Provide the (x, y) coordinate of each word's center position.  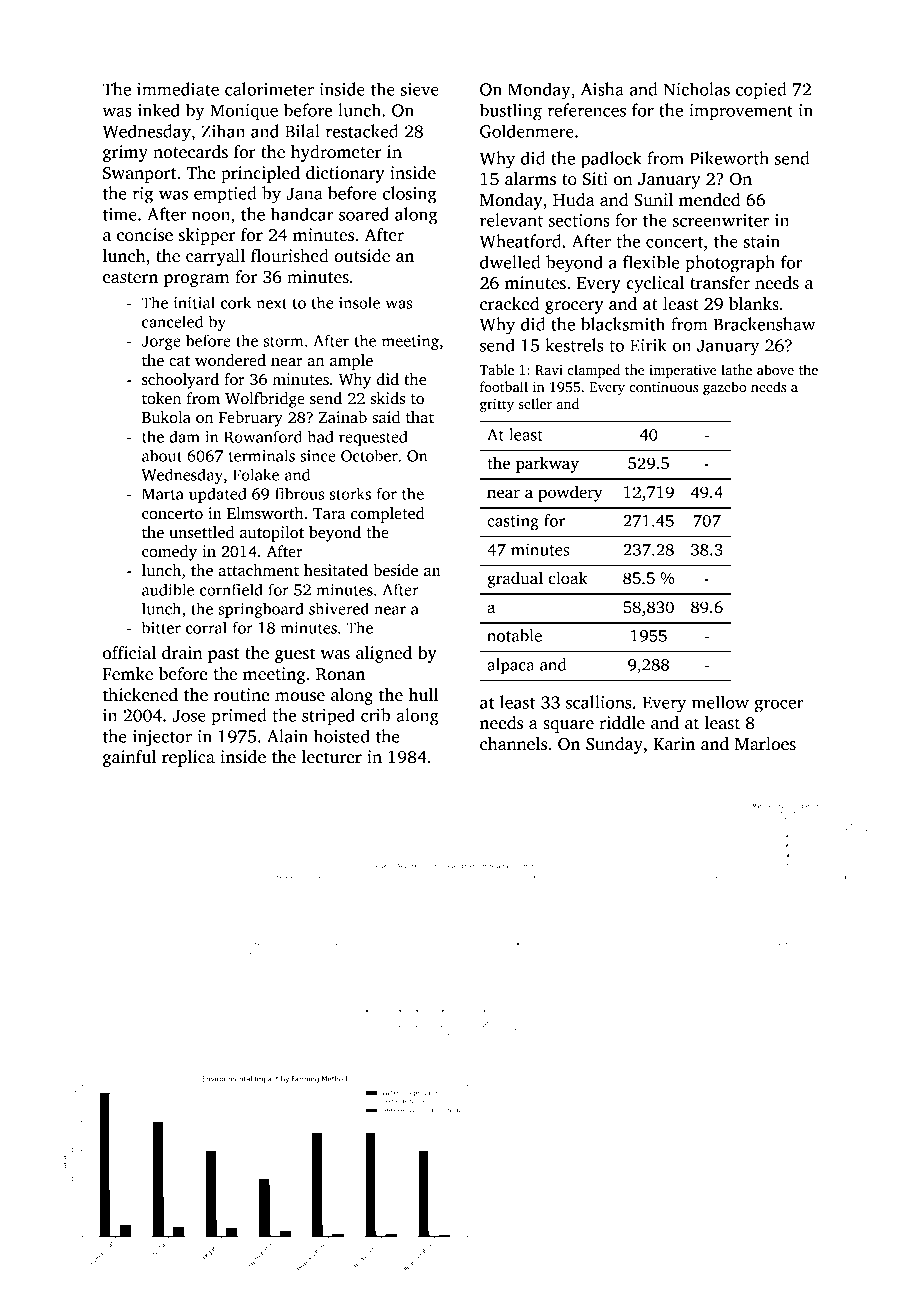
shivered (339, 608)
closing (410, 195)
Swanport (140, 175)
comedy (169, 553)
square (568, 726)
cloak (567, 578)
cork (236, 302)
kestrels (574, 345)
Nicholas (697, 89)
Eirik (648, 345)
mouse (300, 697)
